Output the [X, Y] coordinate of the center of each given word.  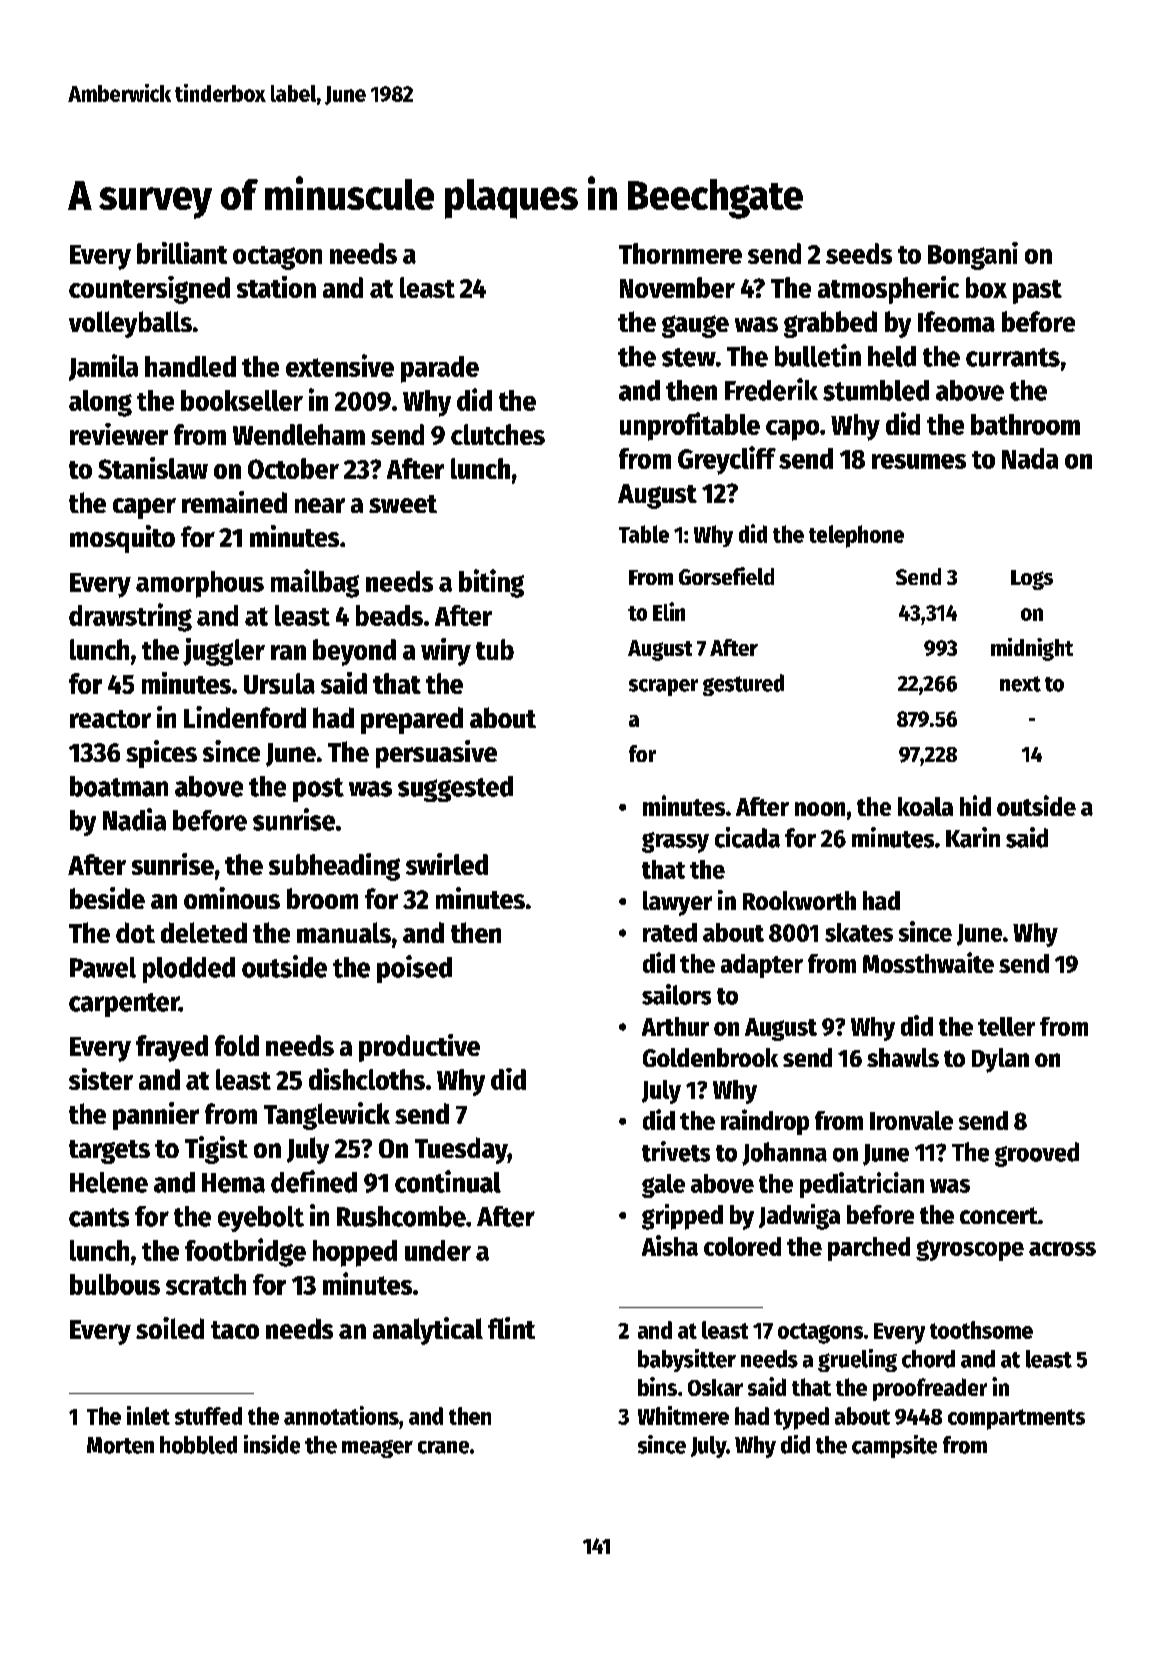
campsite [894, 1446]
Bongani [973, 256]
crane [443, 1447]
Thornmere [680, 253]
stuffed [208, 1416]
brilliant [182, 253]
